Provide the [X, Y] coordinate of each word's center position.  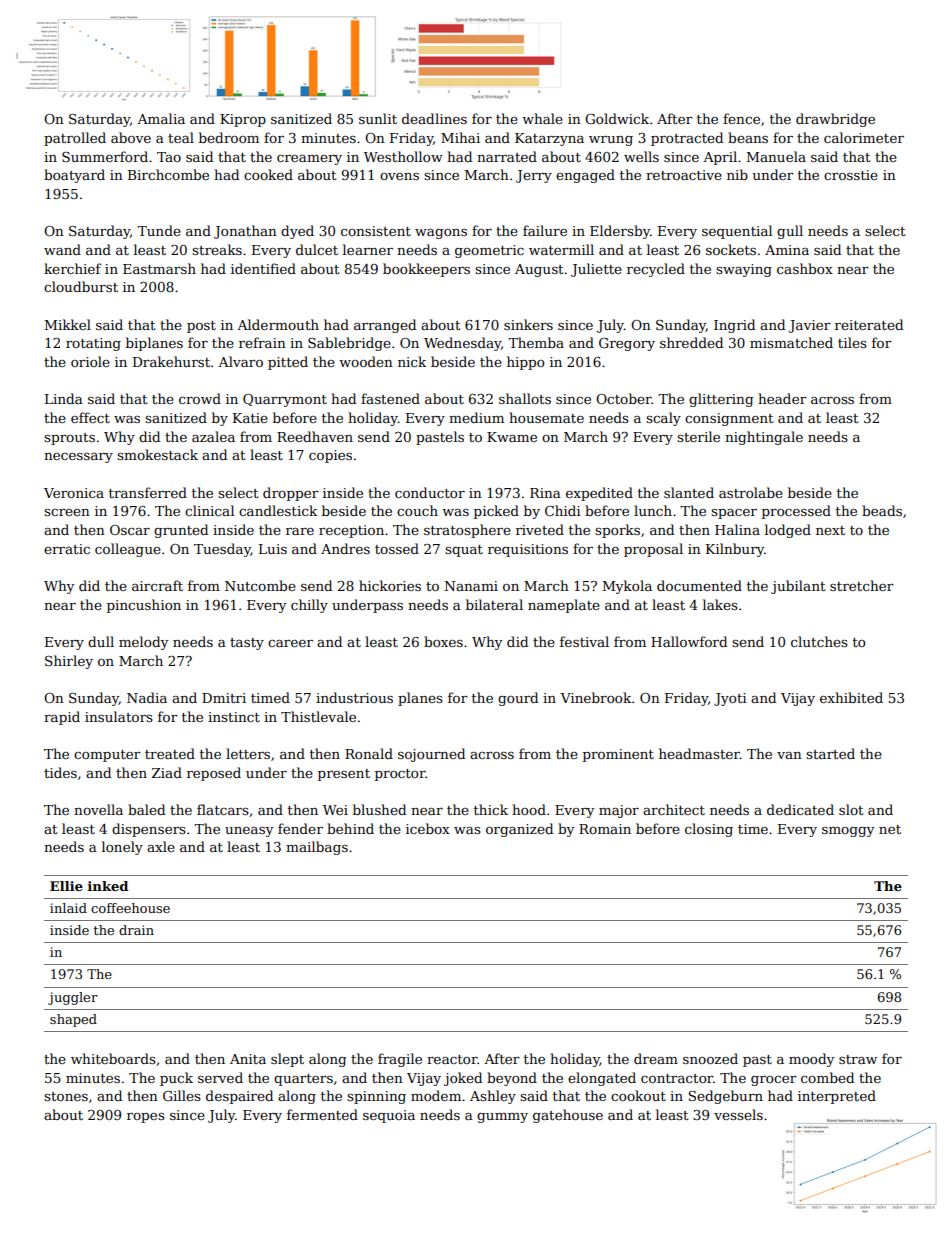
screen [67, 512]
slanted [689, 492]
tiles [852, 342]
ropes [146, 1118]
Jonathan [245, 232]
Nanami [471, 586]
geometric [489, 251]
